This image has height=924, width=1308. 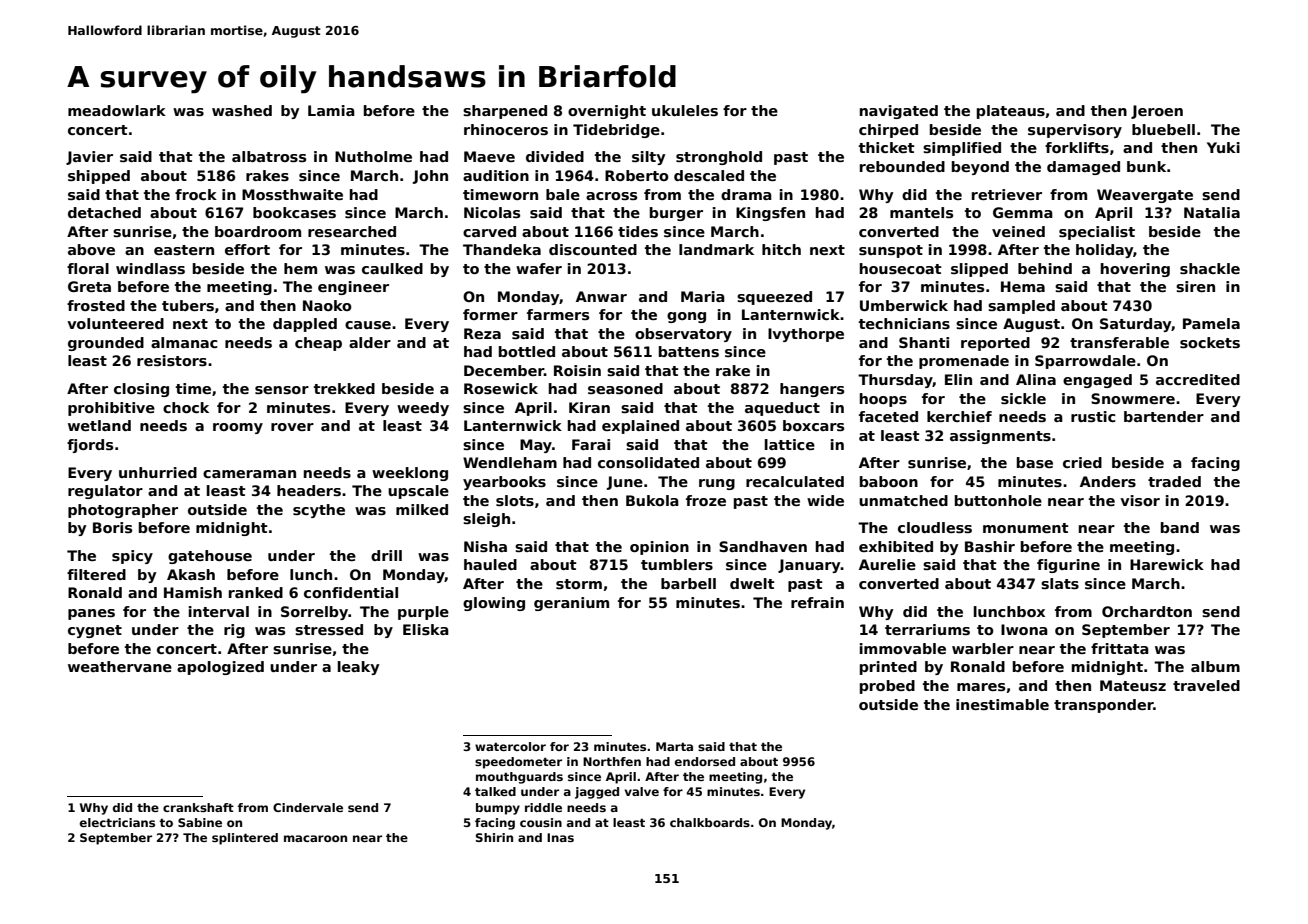 What do you see at coordinates (485, 546) in the image?
I see `Nisha` at bounding box center [485, 546].
